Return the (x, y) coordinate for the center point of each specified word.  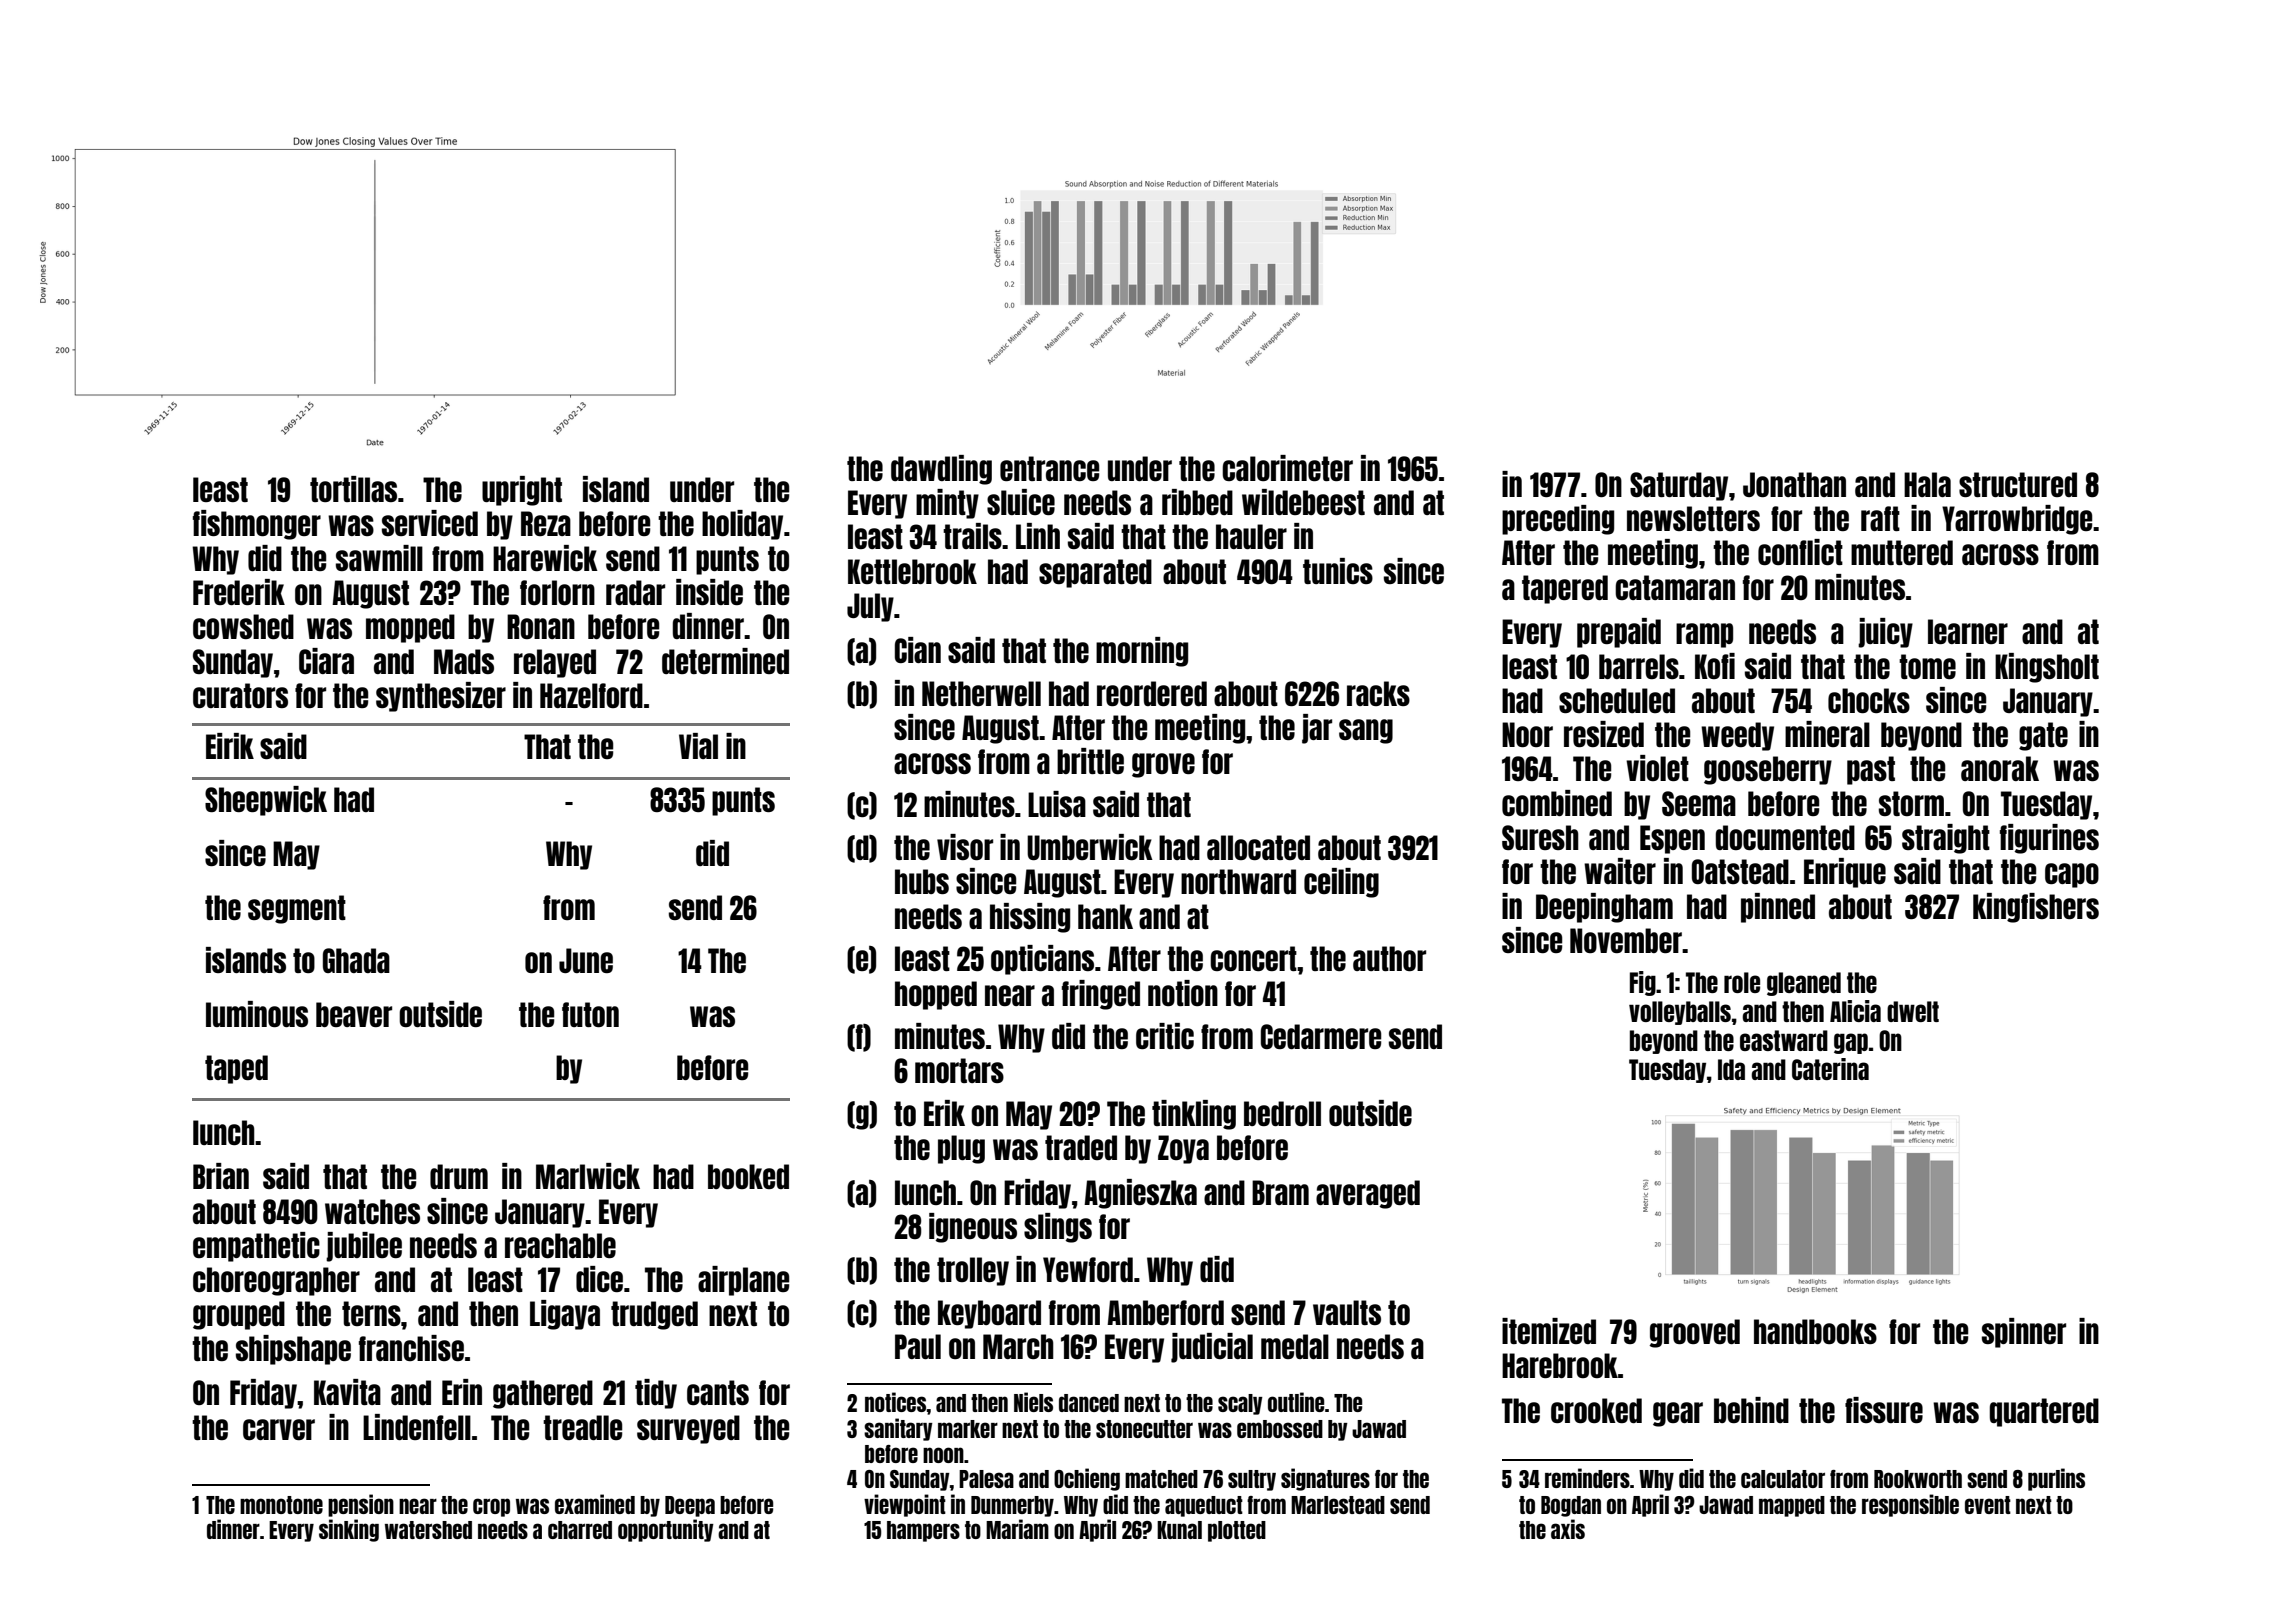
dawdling (941, 470)
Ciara (326, 661)
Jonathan (1794, 484)
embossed (1280, 1429)
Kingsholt (2047, 668)
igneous (973, 1228)
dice (599, 1279)
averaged (1368, 1194)
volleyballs (1680, 1013)
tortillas (353, 489)
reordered (1152, 693)
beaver (354, 1014)
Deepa (690, 1506)
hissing (1030, 918)
